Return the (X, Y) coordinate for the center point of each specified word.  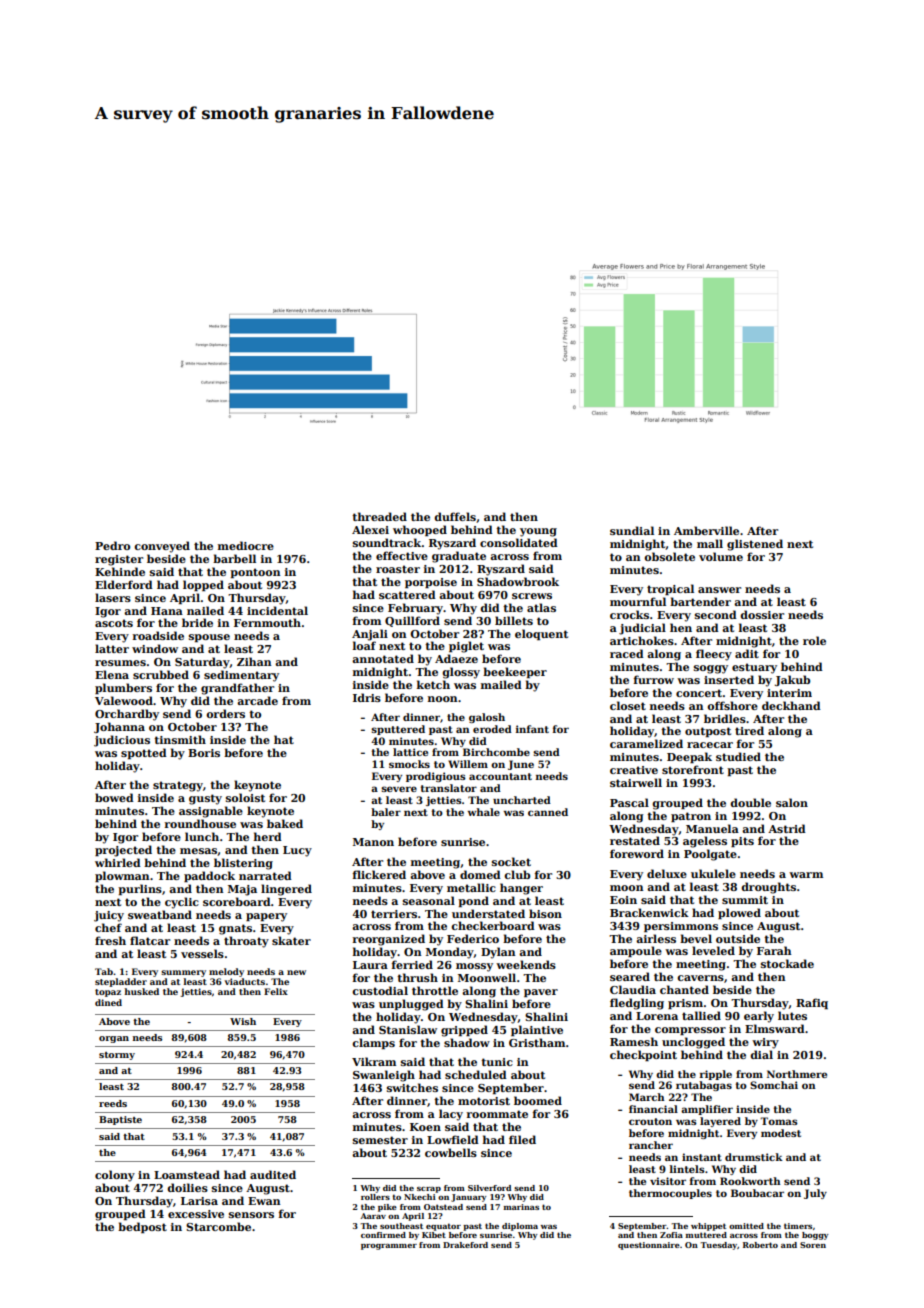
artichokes (642, 640)
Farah (774, 950)
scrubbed (161, 674)
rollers (375, 1197)
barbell (234, 558)
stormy (117, 1056)
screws (532, 596)
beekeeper (515, 672)
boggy (815, 1236)
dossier (762, 614)
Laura (370, 965)
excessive (196, 1214)
